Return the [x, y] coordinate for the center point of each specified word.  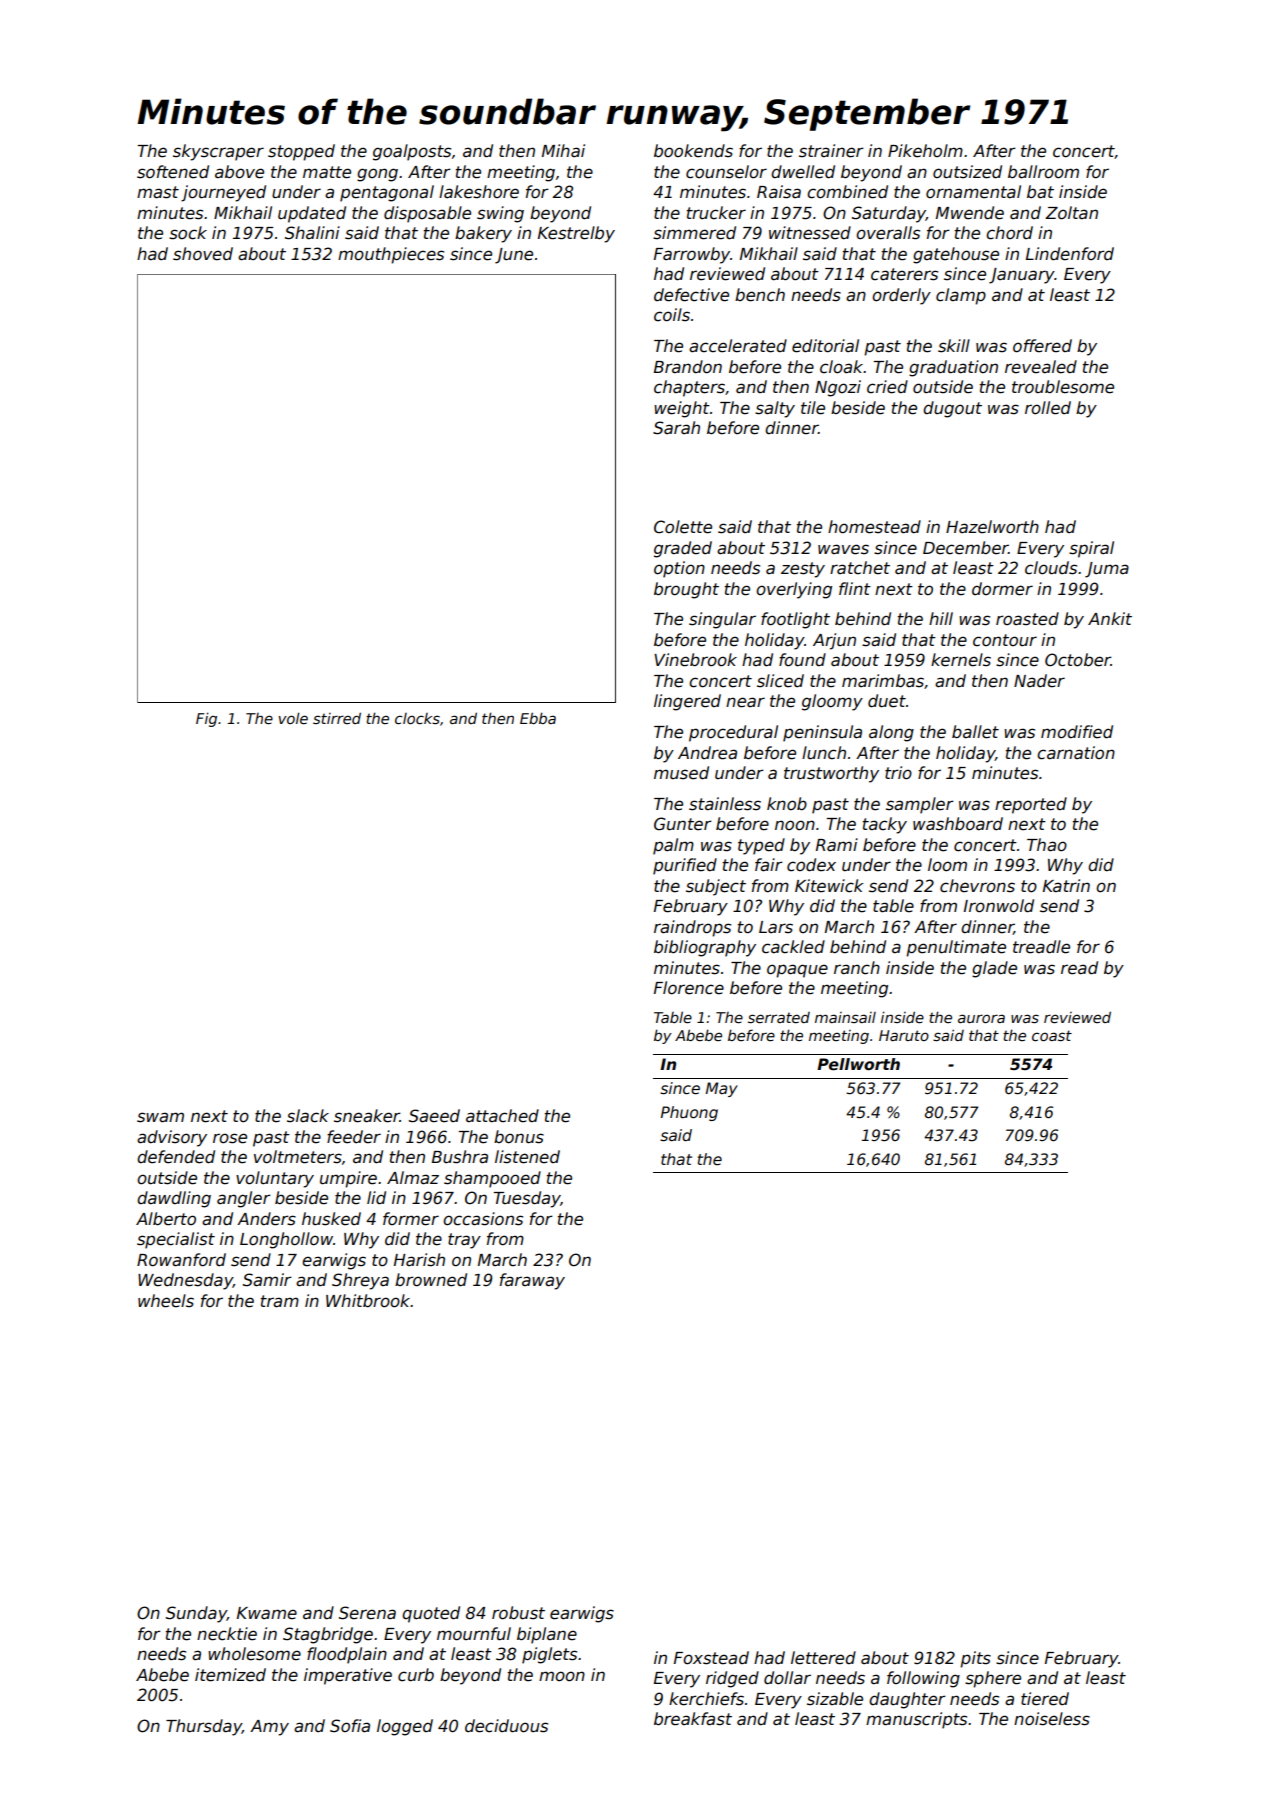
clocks [417, 718]
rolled [1048, 408]
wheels [166, 1301]
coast [1052, 1035]
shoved [203, 254]
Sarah [676, 428]
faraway [532, 1281]
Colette [683, 527]
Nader [1039, 681]
